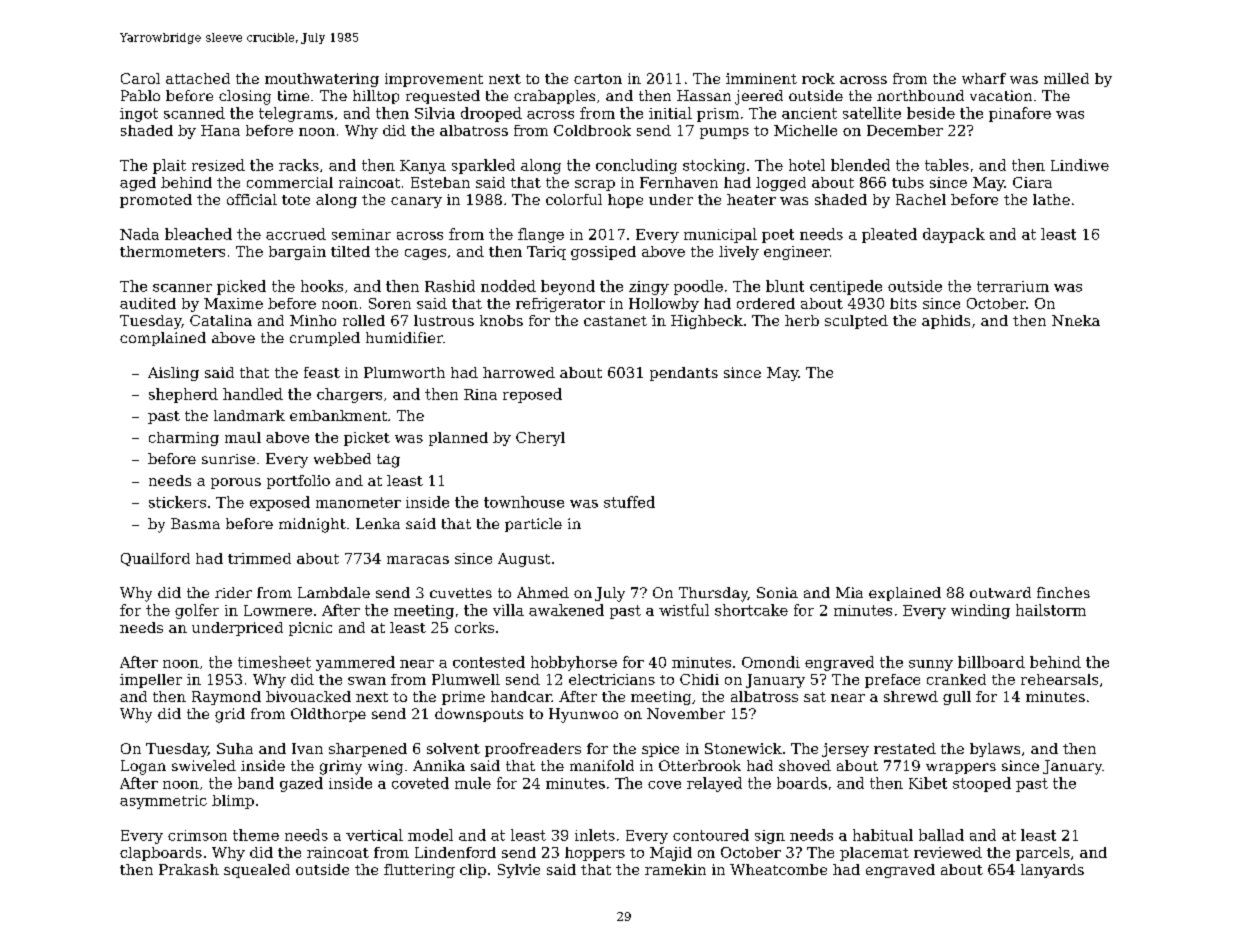 This screenshot has width=1233, height=952. I want to click on pleated, so click(889, 235).
